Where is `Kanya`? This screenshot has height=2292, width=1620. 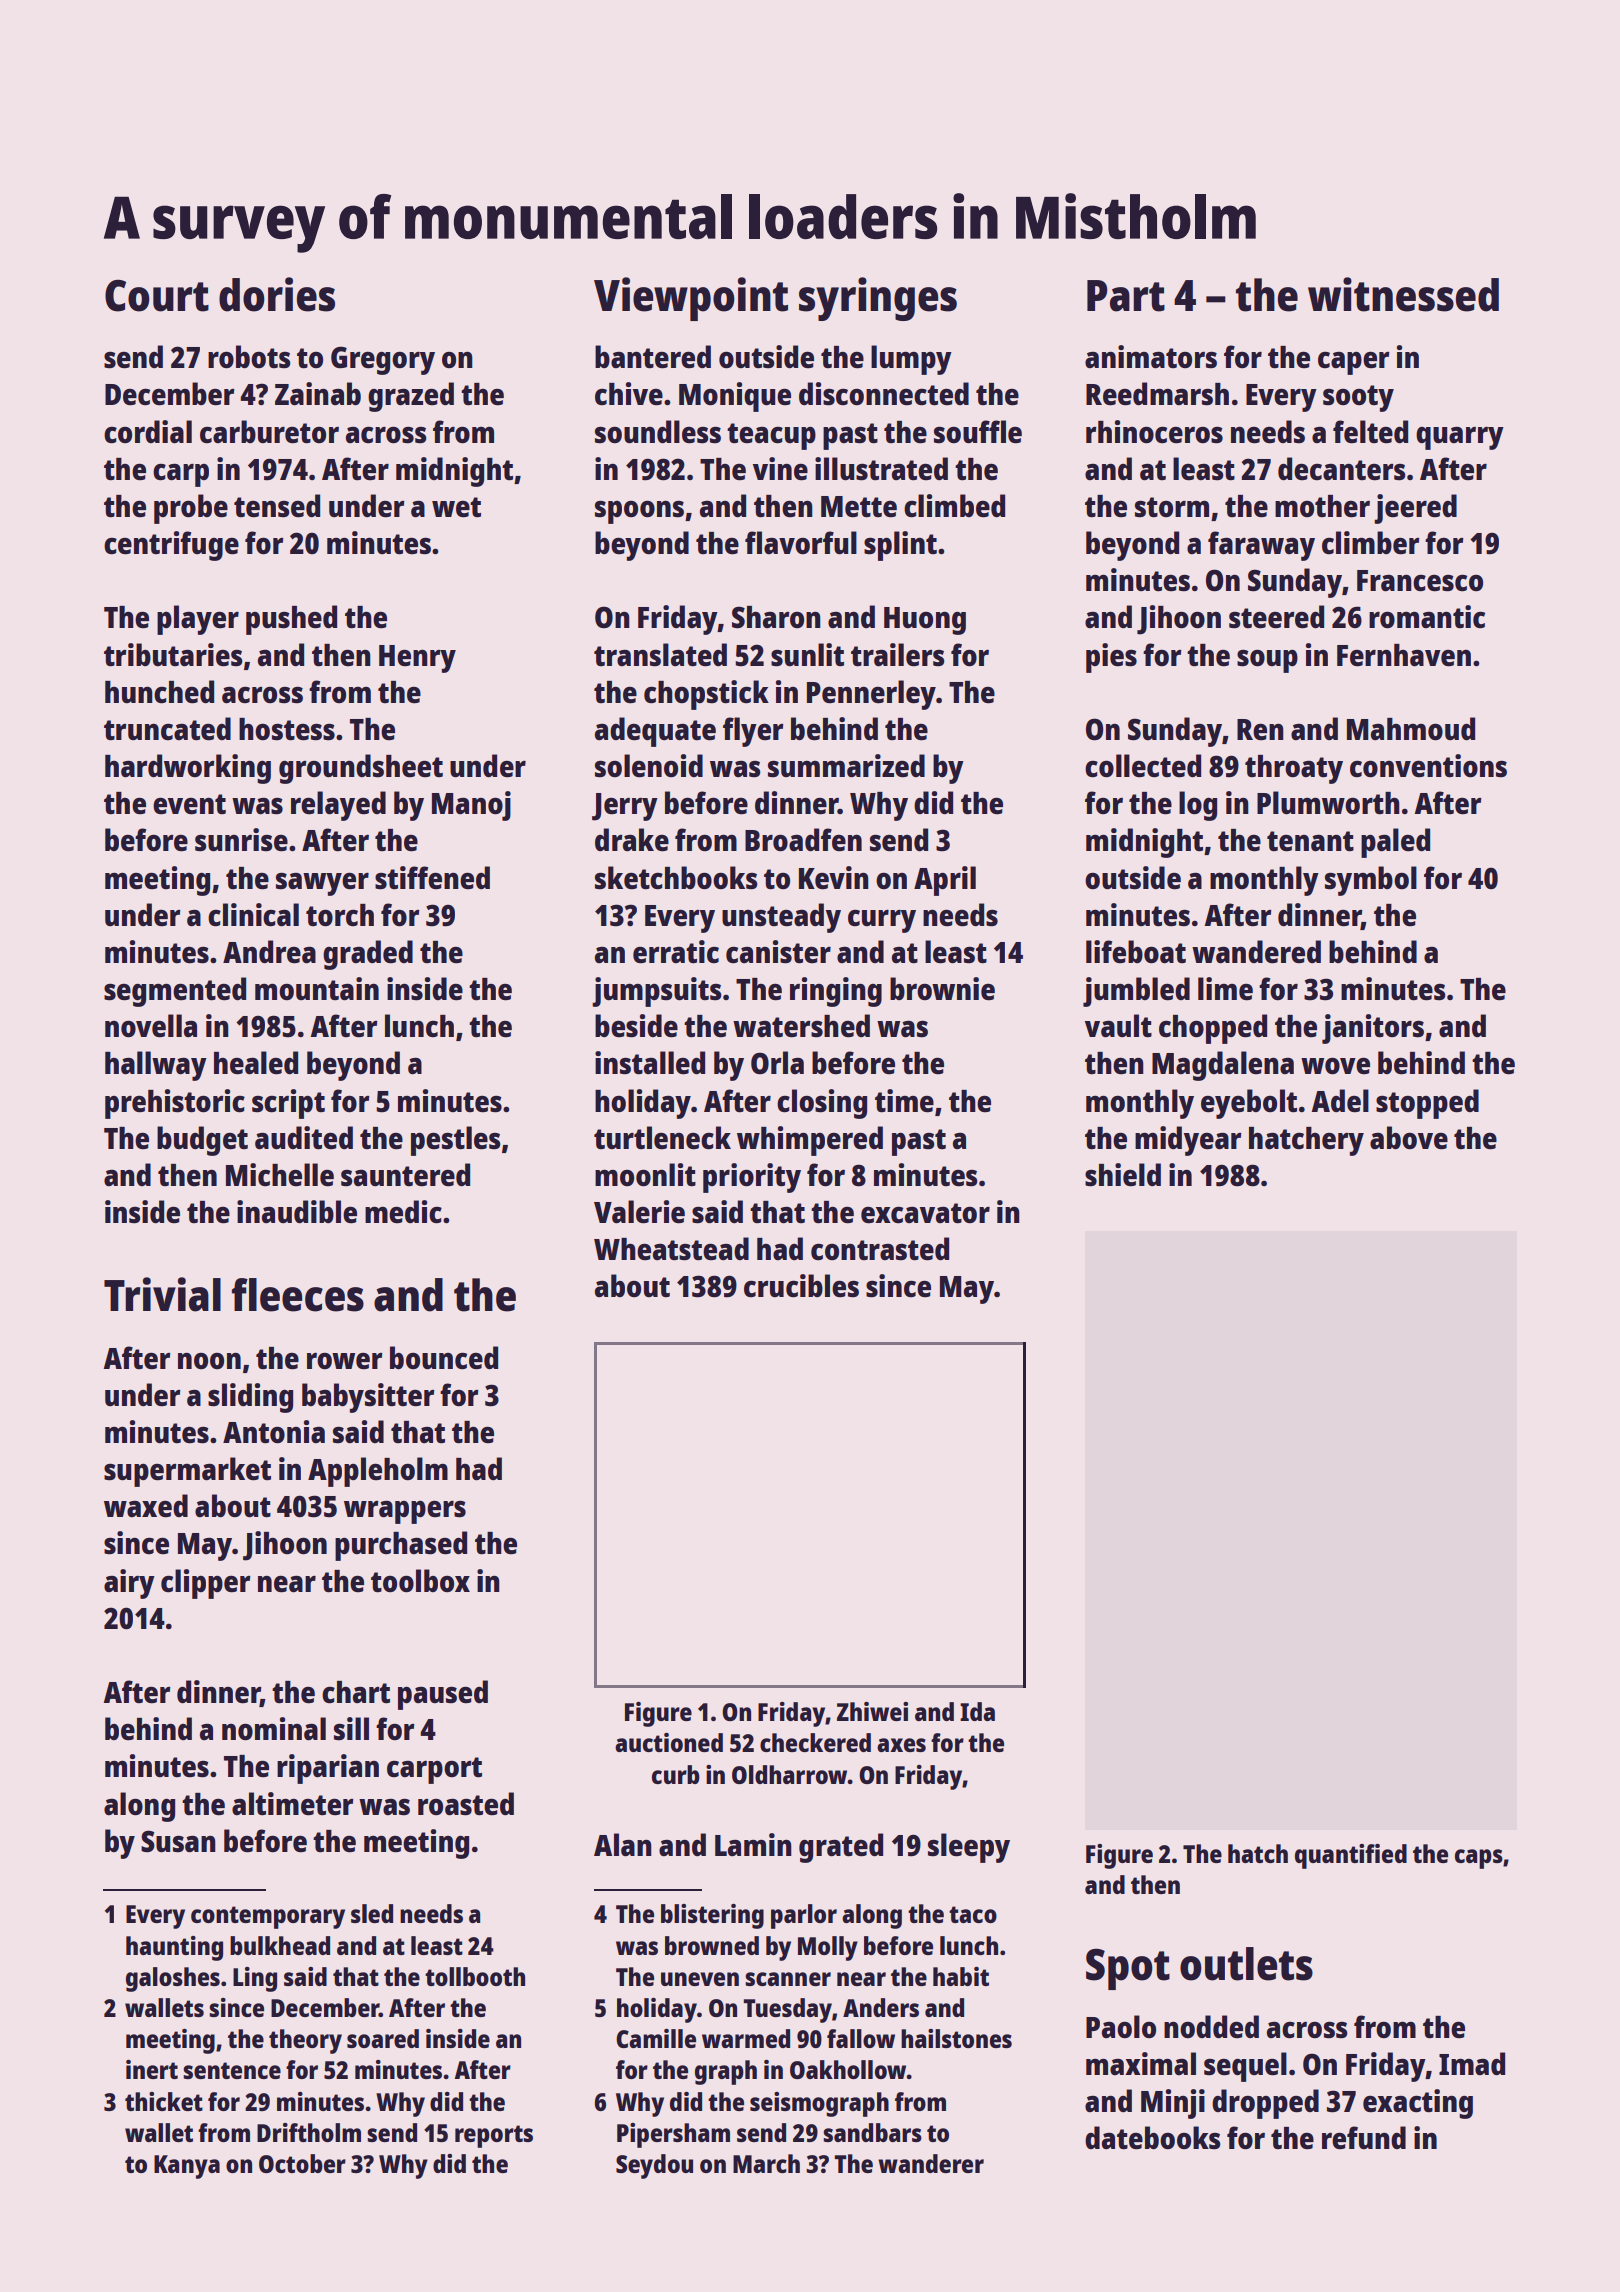 Kanya is located at coordinates (187, 2167).
